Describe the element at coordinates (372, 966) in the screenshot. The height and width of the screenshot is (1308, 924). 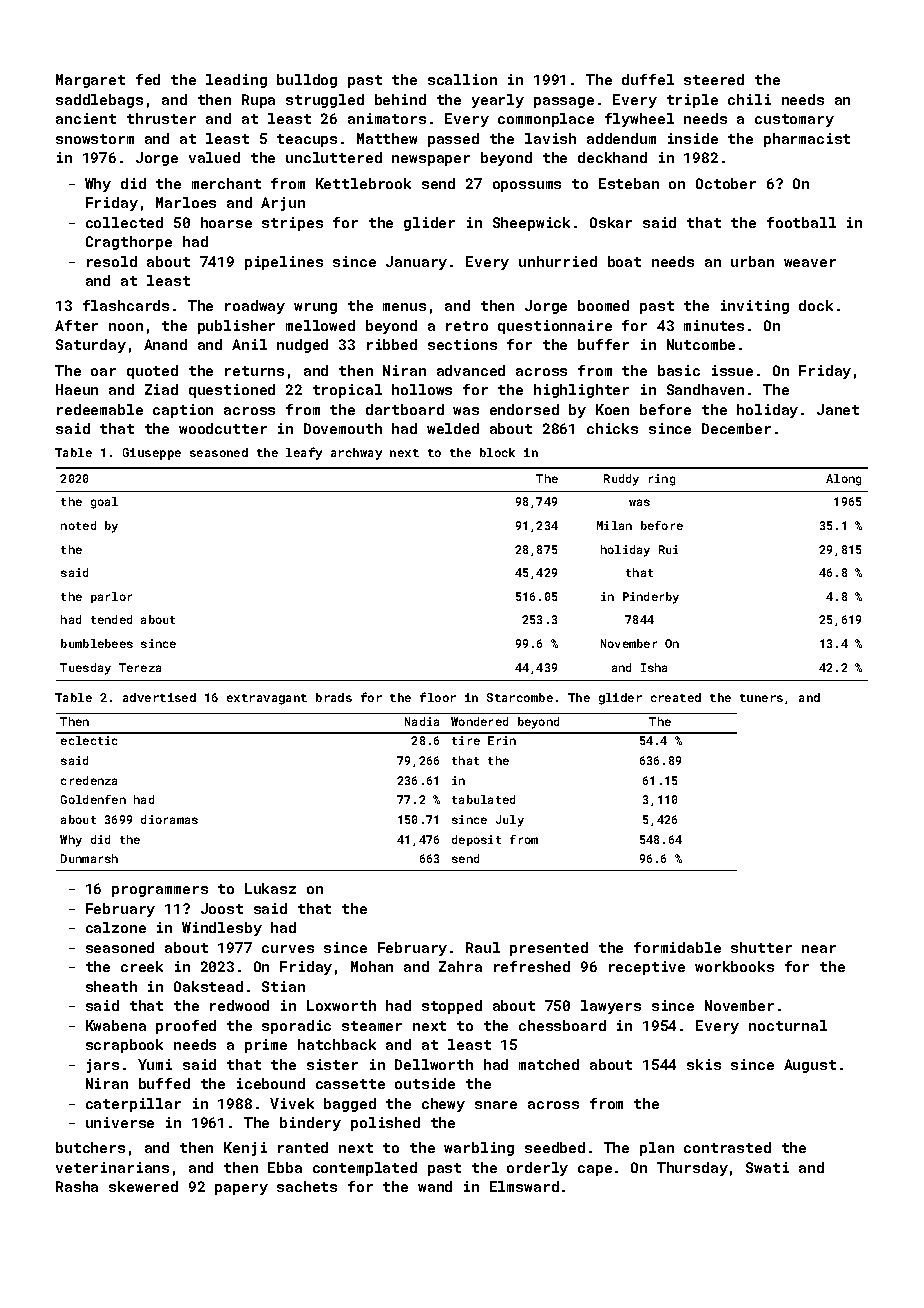
I see `Mohan` at that location.
